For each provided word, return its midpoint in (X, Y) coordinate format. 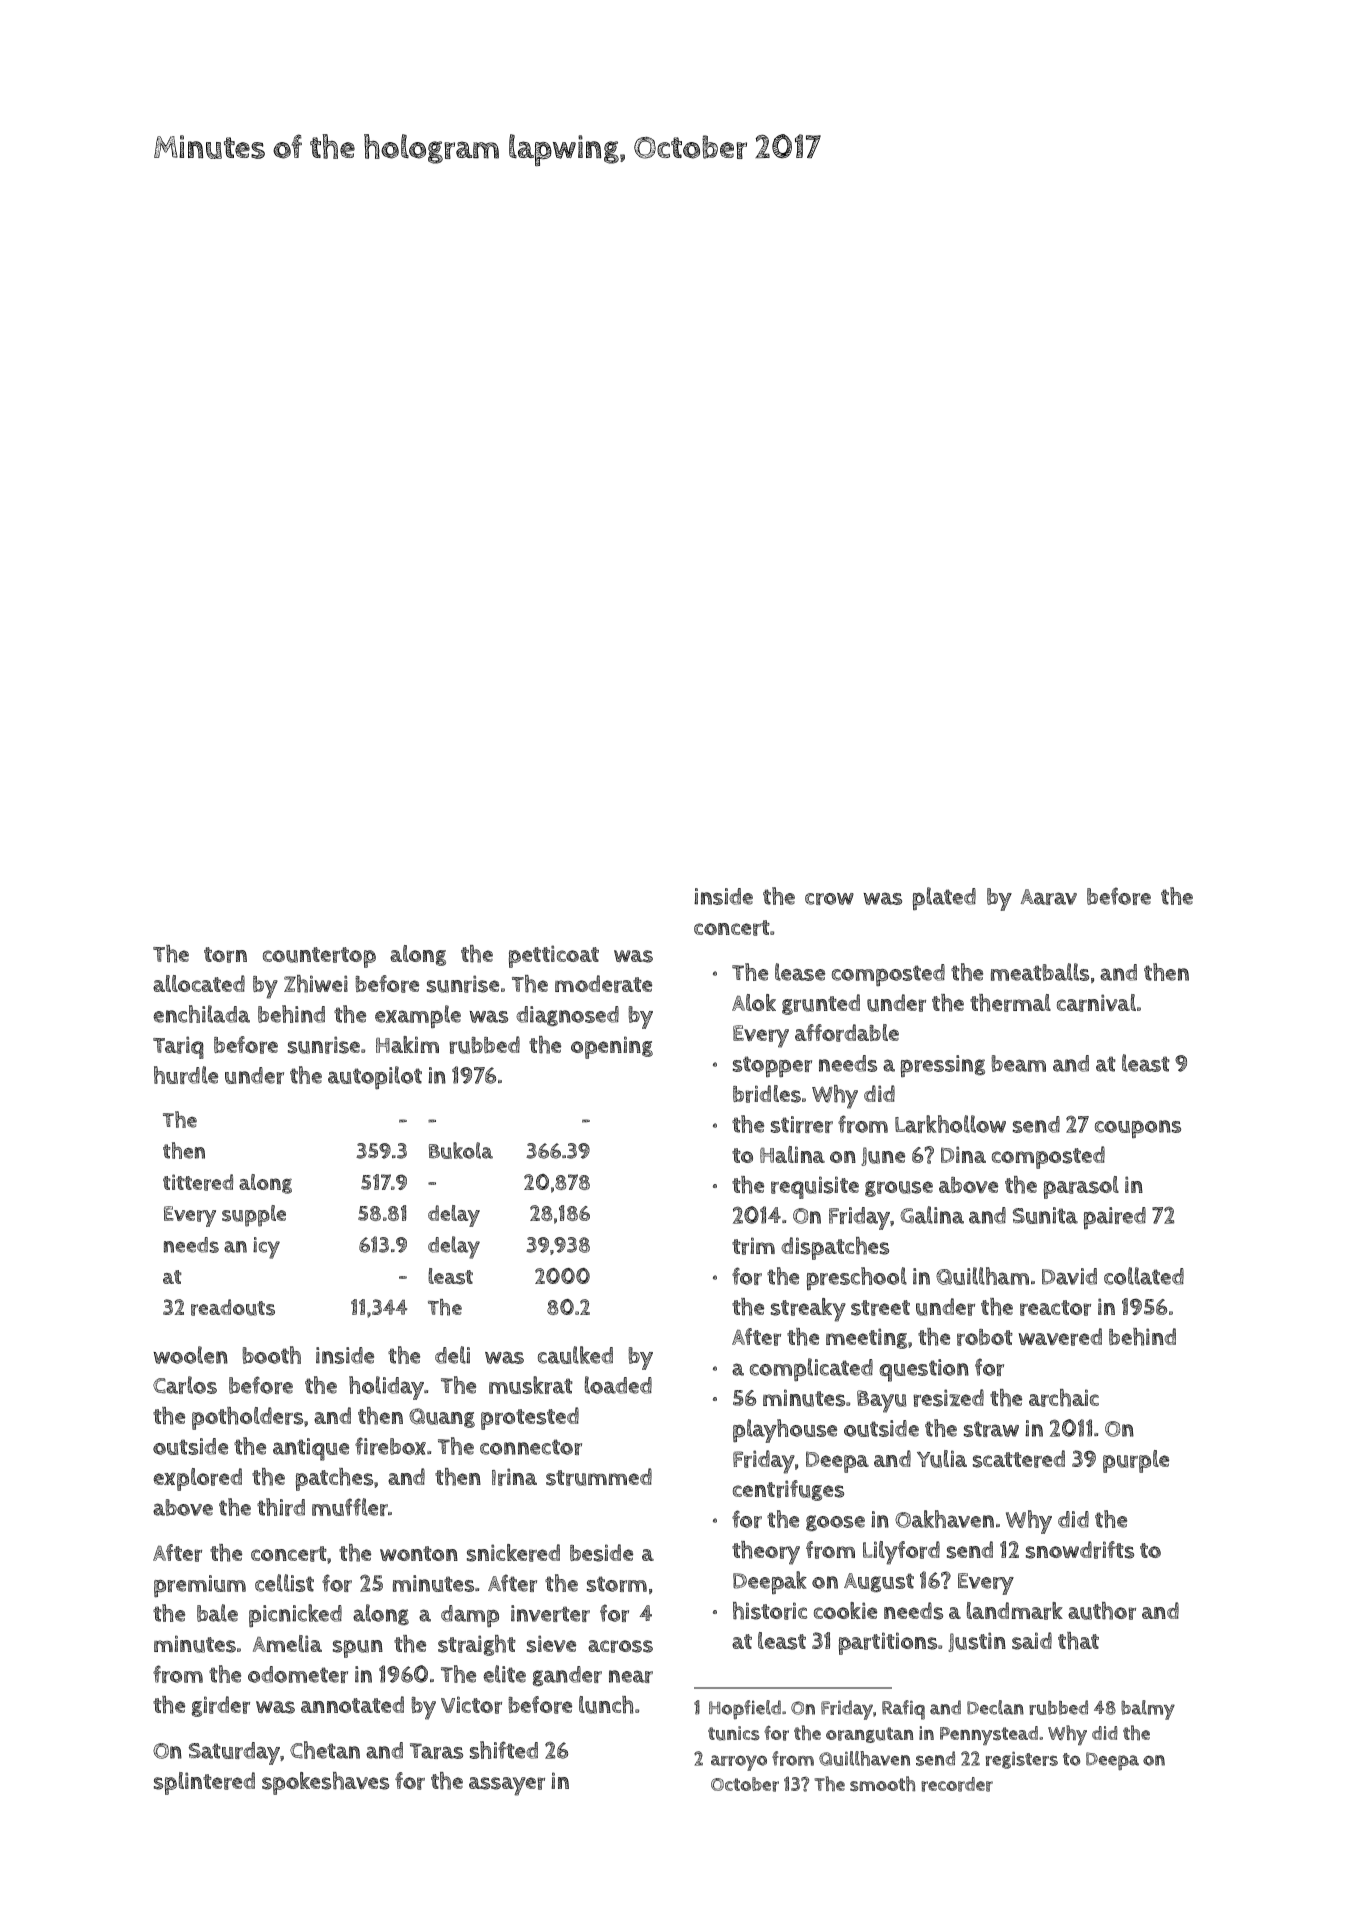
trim (753, 1246)
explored (197, 1479)
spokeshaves (325, 1783)
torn (225, 955)
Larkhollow (950, 1124)
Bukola (461, 1150)
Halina (792, 1154)
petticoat (554, 956)
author (1102, 1611)
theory (766, 1553)
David (1069, 1276)
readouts (233, 1307)
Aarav (1049, 897)
